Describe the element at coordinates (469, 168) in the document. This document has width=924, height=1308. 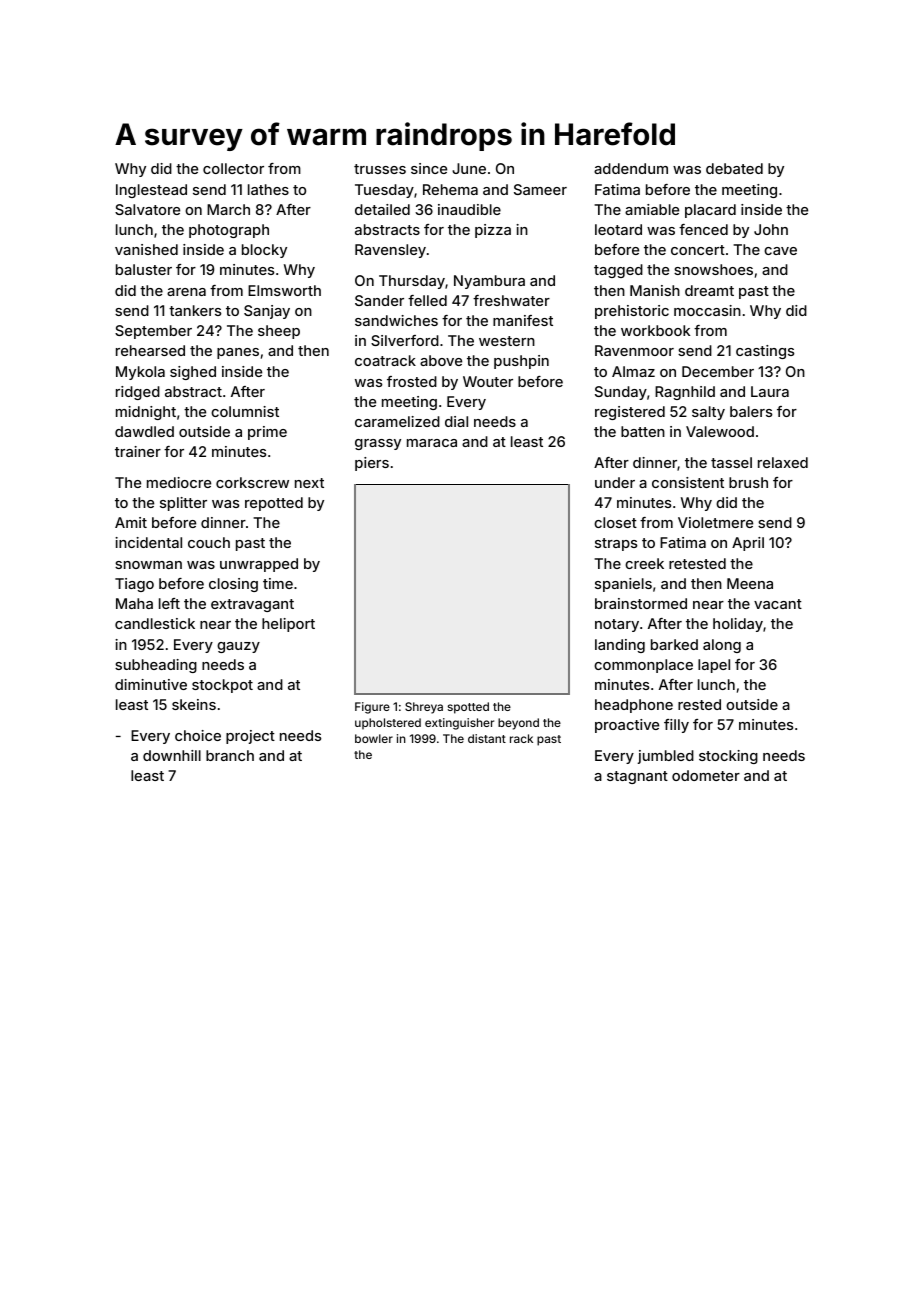
I see `June` at that location.
